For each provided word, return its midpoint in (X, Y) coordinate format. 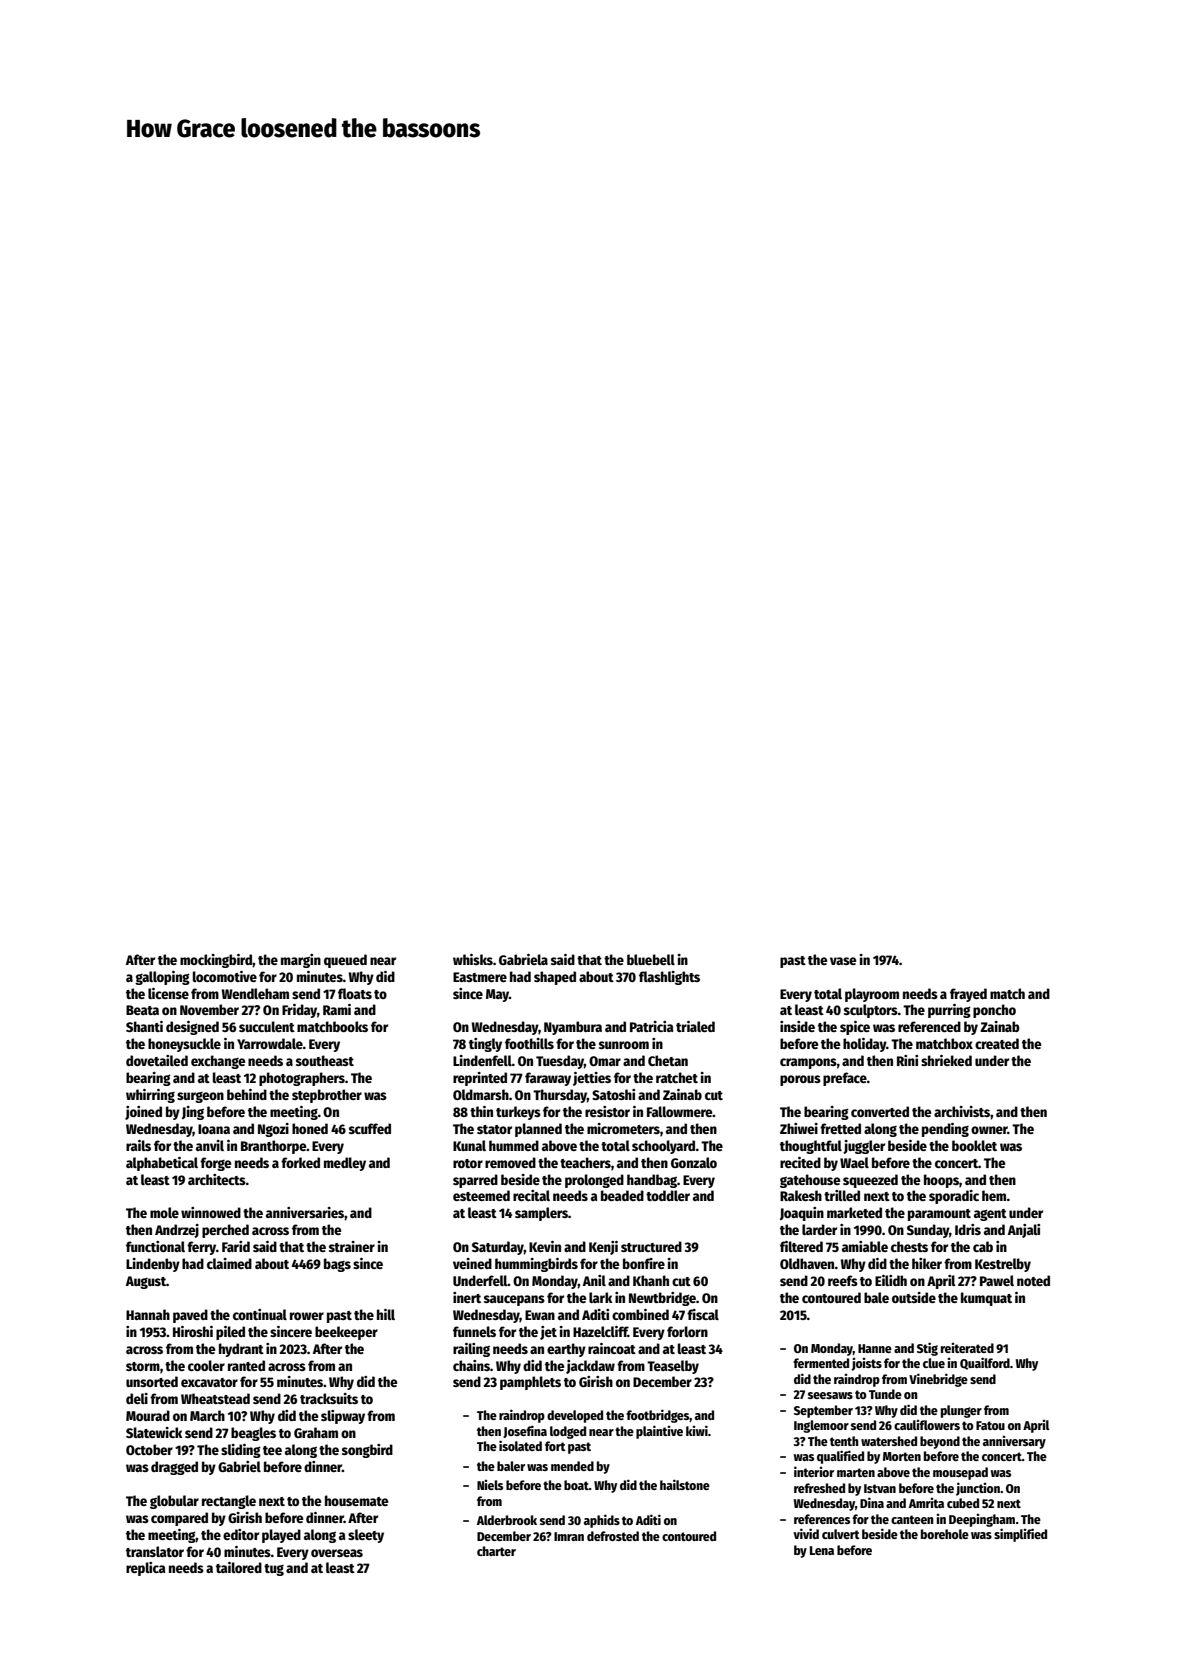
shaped (555, 978)
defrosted (613, 1536)
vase (843, 961)
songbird (367, 1451)
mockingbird (216, 961)
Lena (822, 1550)
